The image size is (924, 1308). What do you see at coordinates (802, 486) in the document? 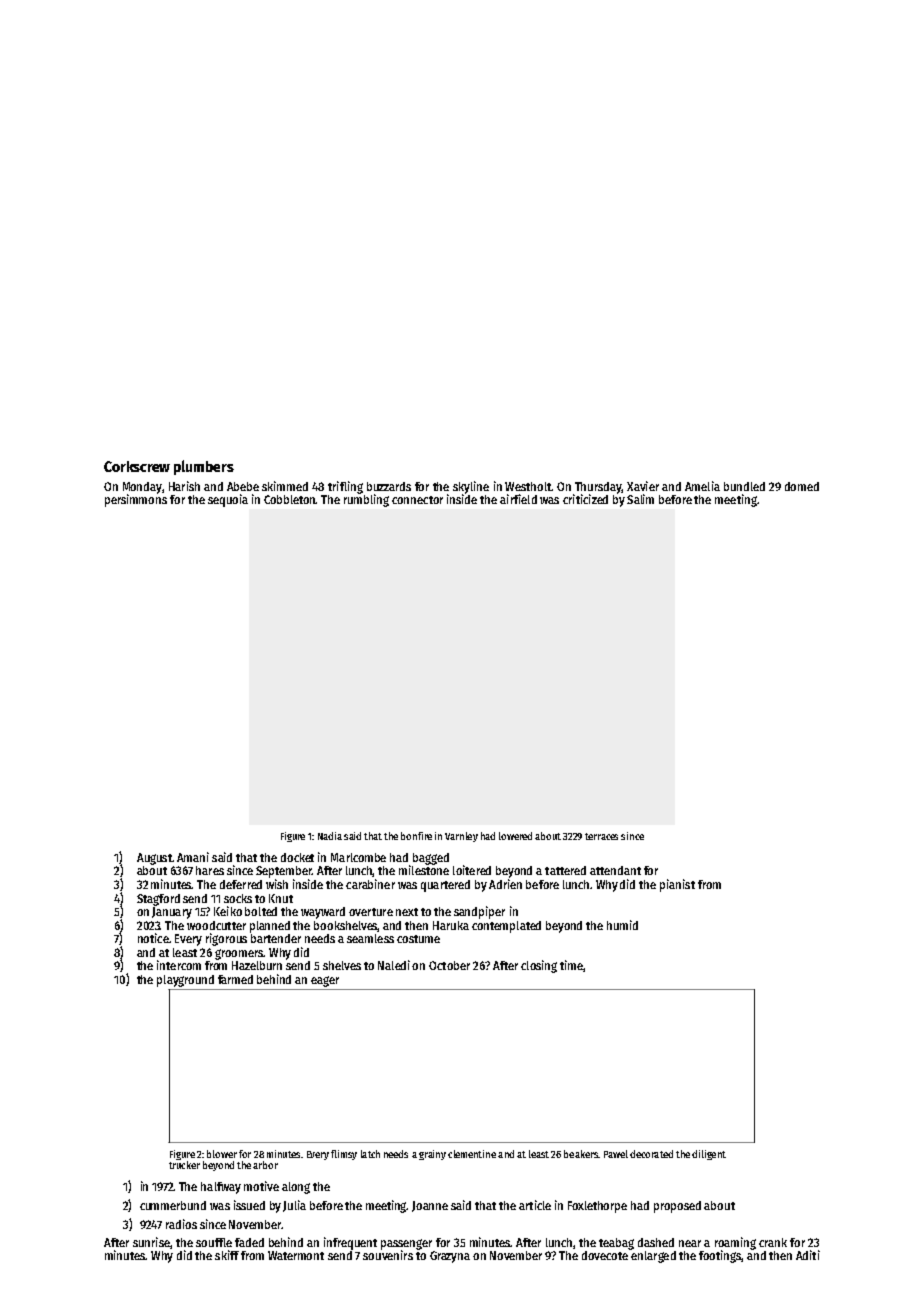
I see `domed` at bounding box center [802, 486].
